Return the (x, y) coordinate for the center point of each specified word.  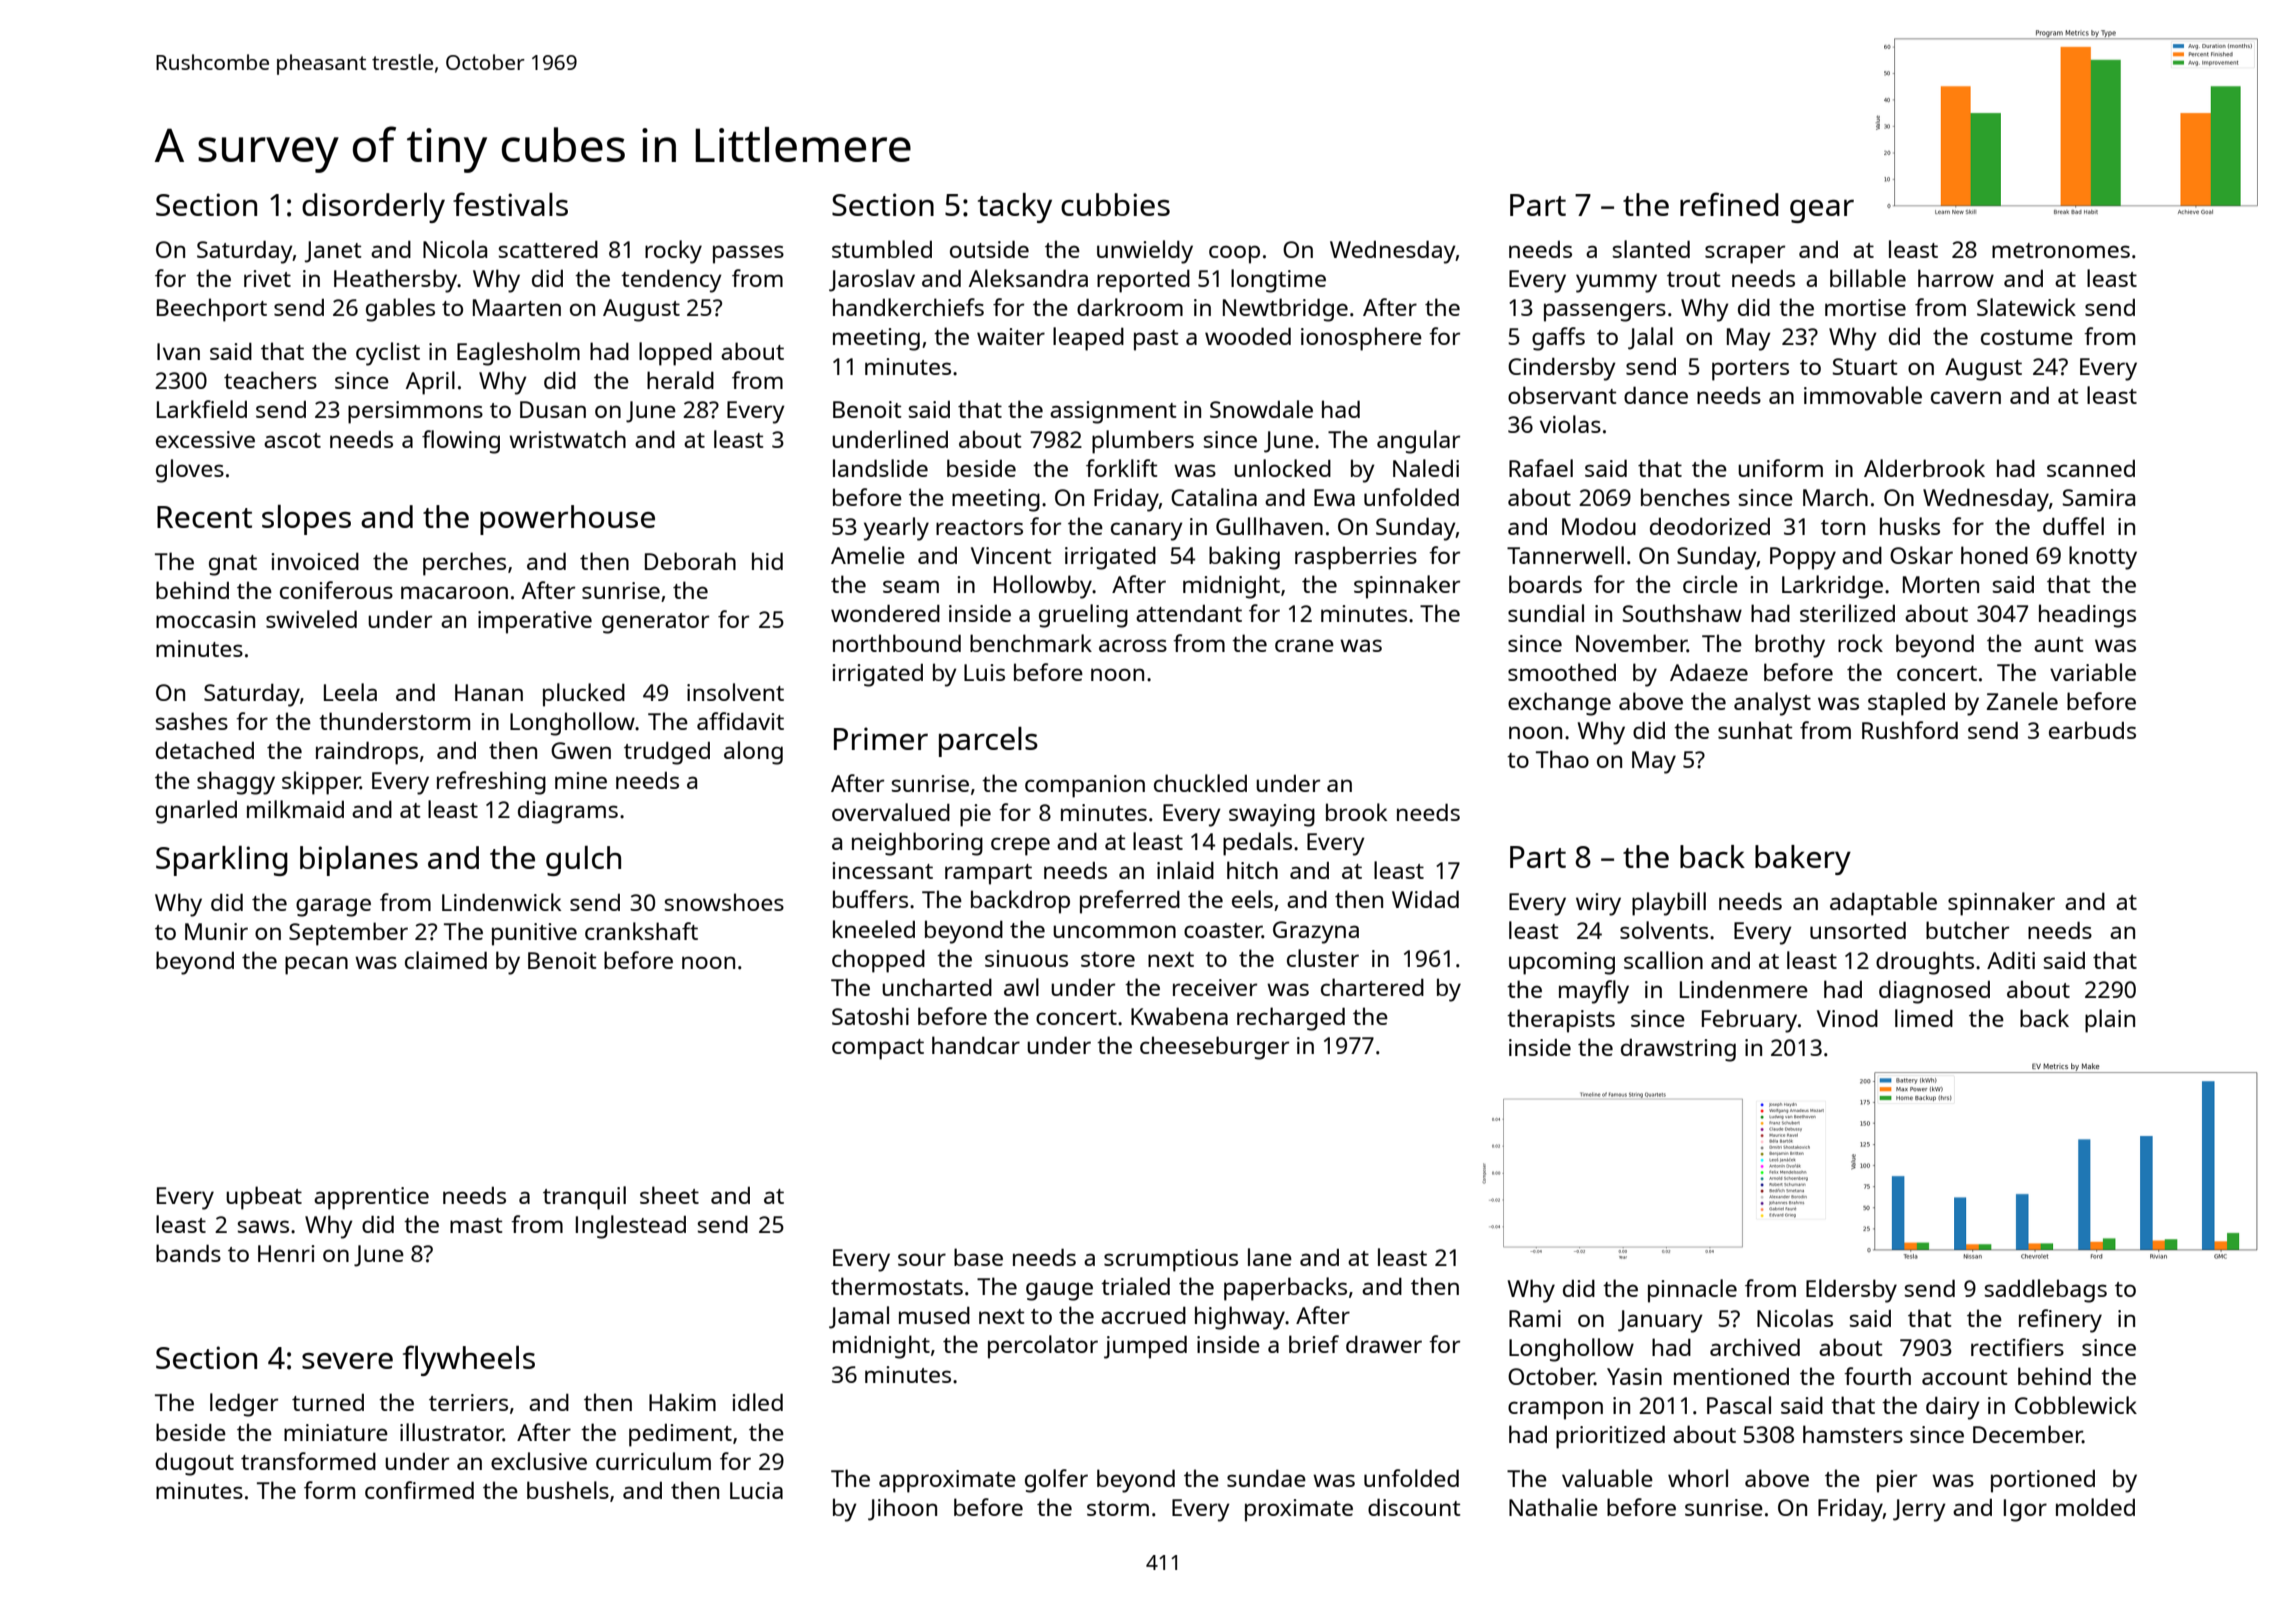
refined (1729, 204)
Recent (204, 517)
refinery (2060, 1321)
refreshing (491, 783)
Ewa (1334, 497)
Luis (984, 672)
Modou (1599, 526)
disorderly (373, 208)
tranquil (584, 1198)
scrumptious (1171, 1260)
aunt (2058, 644)
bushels (568, 1490)
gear (1822, 211)
